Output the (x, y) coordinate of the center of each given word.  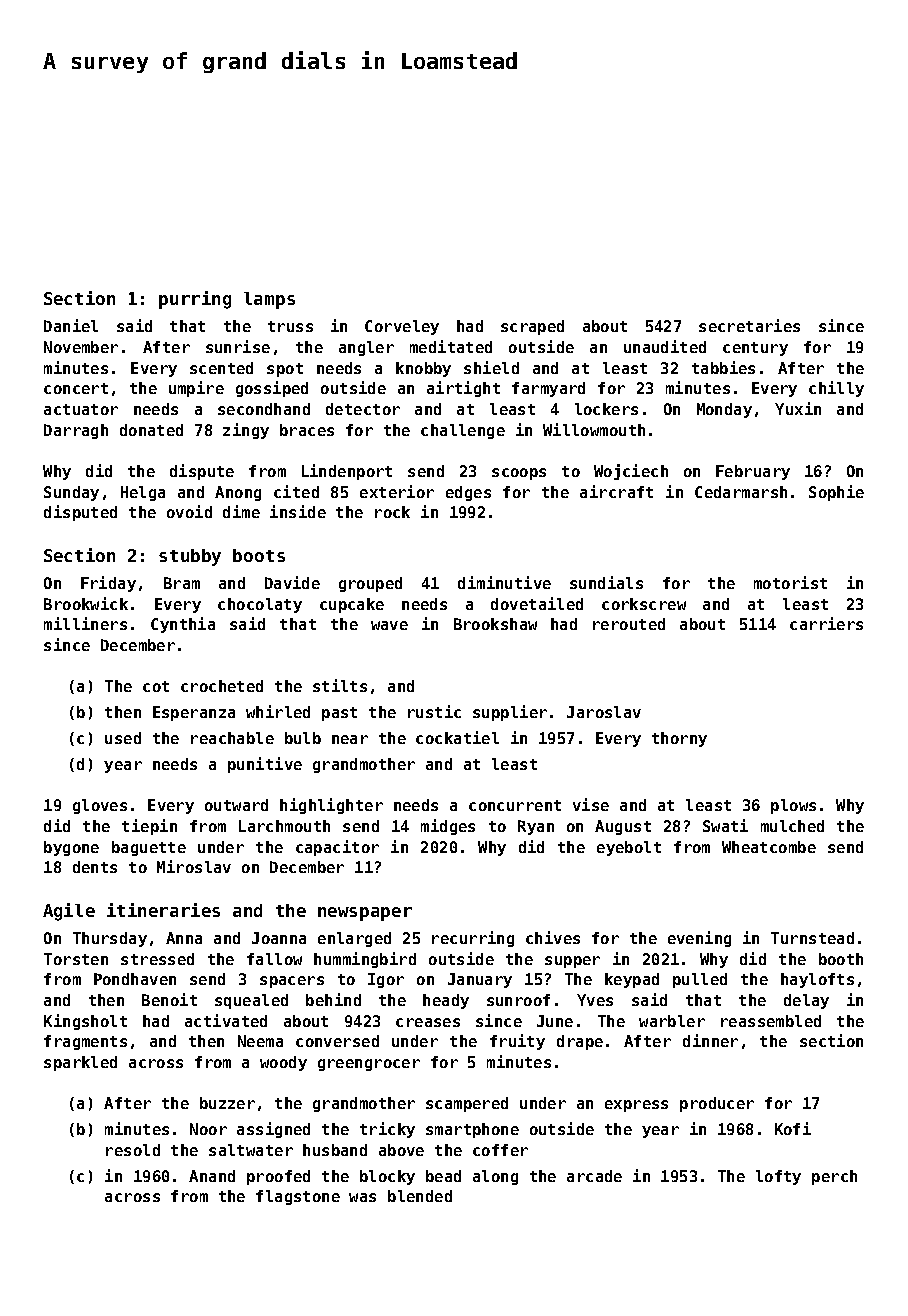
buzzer (227, 1103)
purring (195, 300)
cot (156, 686)
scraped (532, 327)
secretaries (749, 325)
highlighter (331, 806)
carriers (826, 623)
